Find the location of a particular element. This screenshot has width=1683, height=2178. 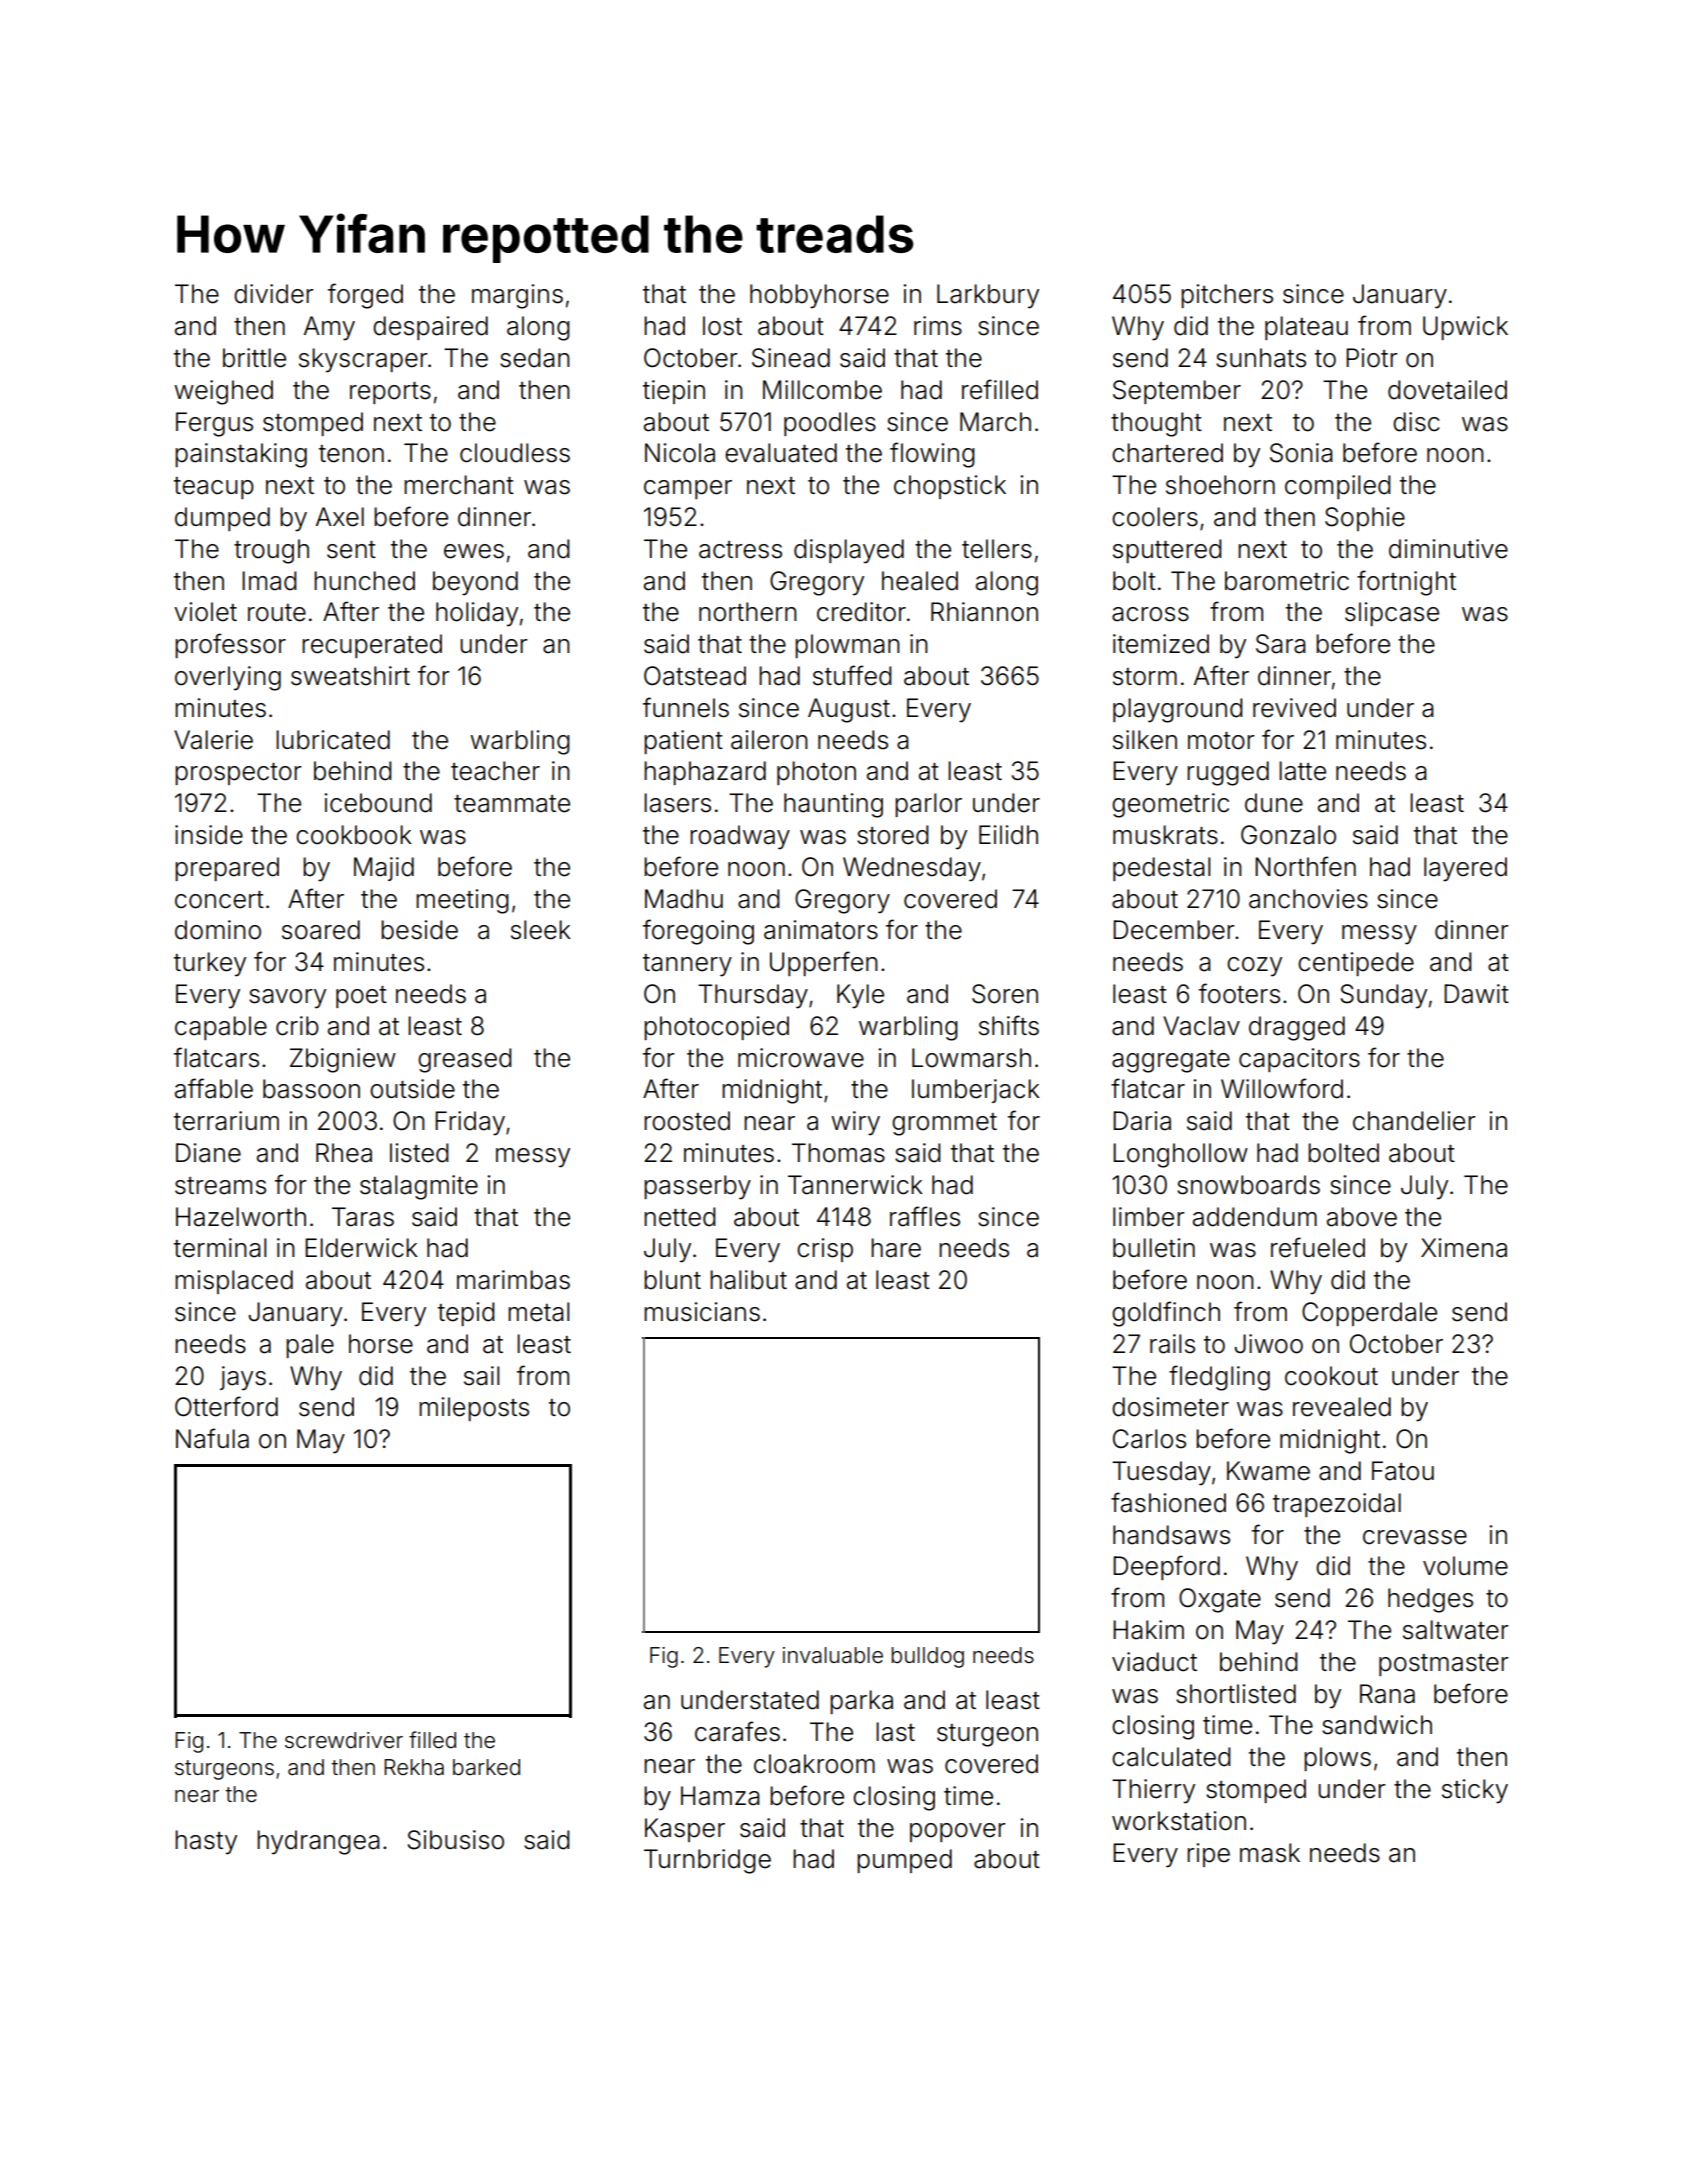

raffles is located at coordinates (925, 1216).
